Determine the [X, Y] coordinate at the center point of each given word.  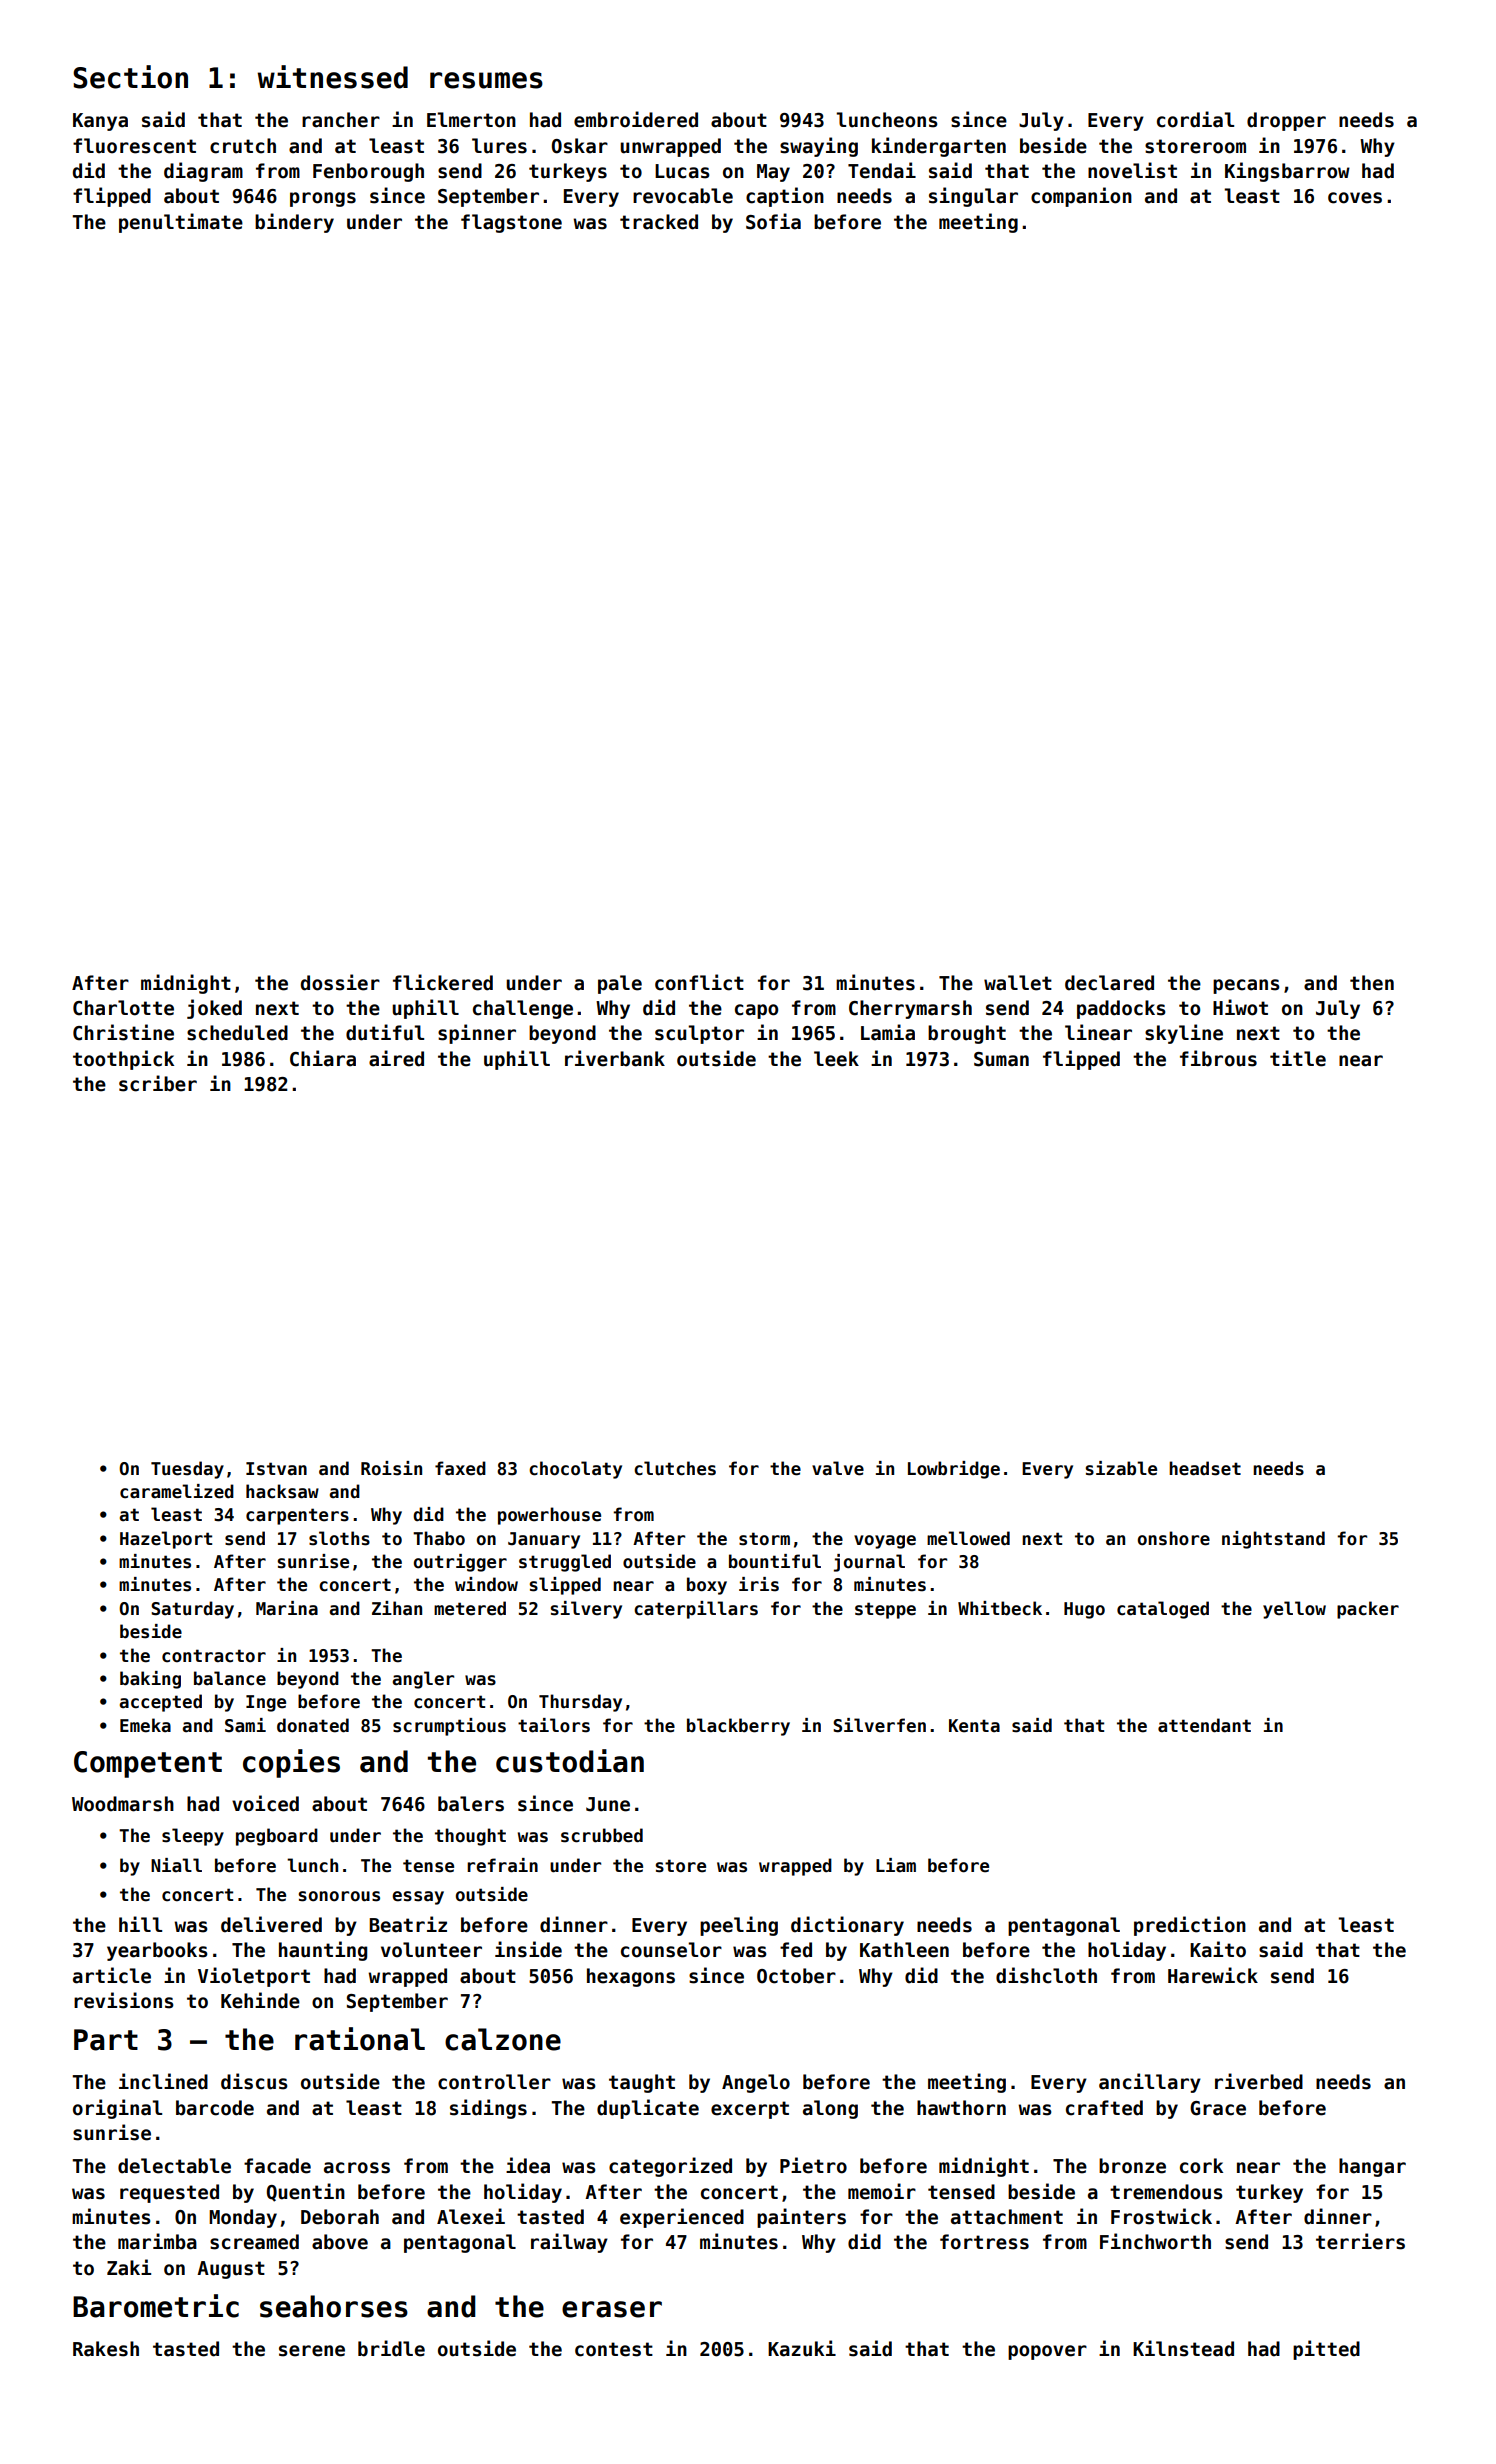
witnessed [332, 77]
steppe [885, 1610]
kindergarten [939, 147]
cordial [1195, 119]
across [357, 2168]
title [1298, 1058]
